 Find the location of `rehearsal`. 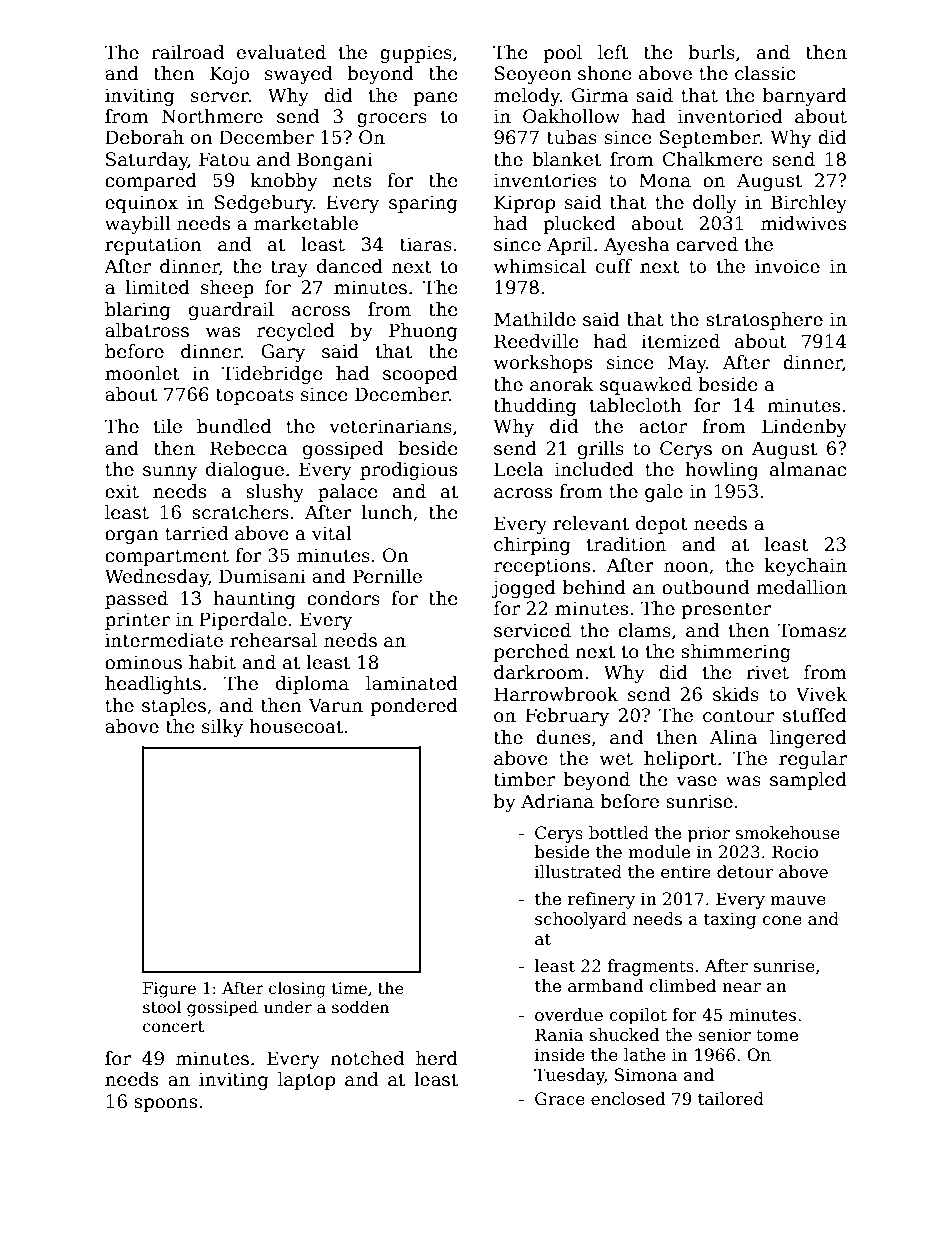

rehearsal is located at coordinates (273, 640).
